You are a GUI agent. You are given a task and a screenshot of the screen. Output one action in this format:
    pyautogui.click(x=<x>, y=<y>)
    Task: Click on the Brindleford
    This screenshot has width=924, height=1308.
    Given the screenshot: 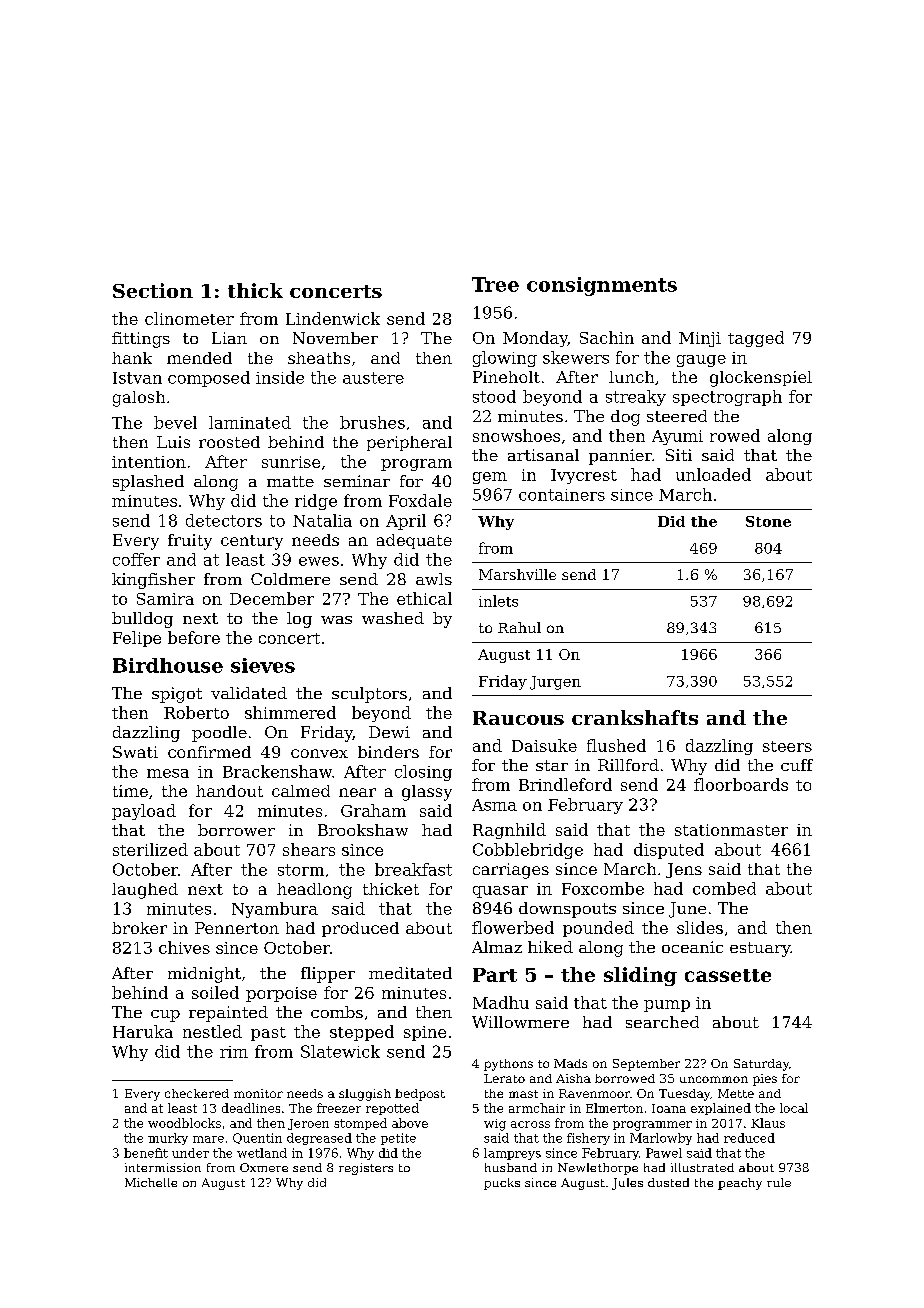 What is the action you would take?
    pyautogui.click(x=565, y=784)
